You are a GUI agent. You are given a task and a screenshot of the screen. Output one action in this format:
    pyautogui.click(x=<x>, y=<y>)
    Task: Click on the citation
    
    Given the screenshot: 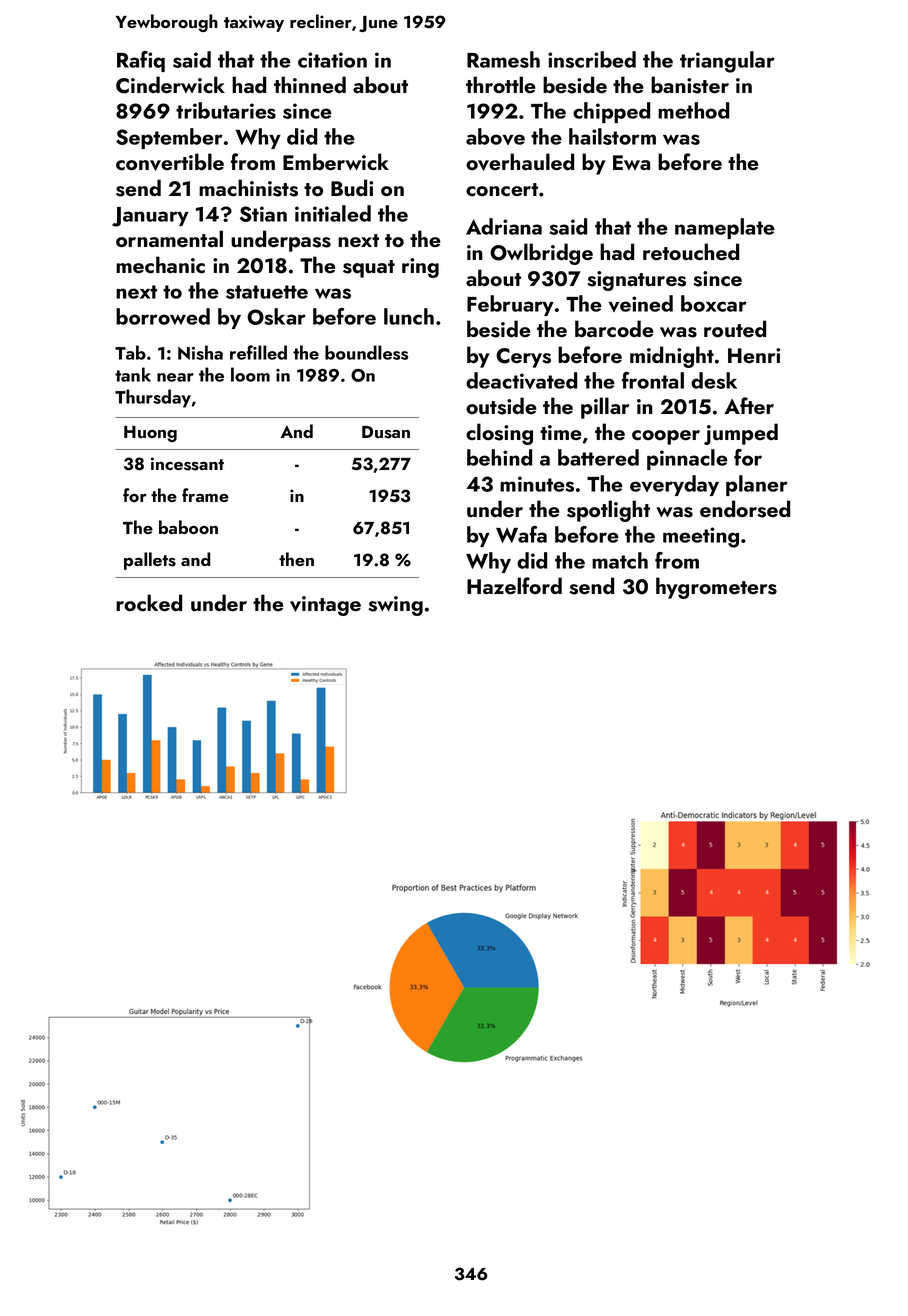 What is the action you would take?
    pyautogui.click(x=332, y=60)
